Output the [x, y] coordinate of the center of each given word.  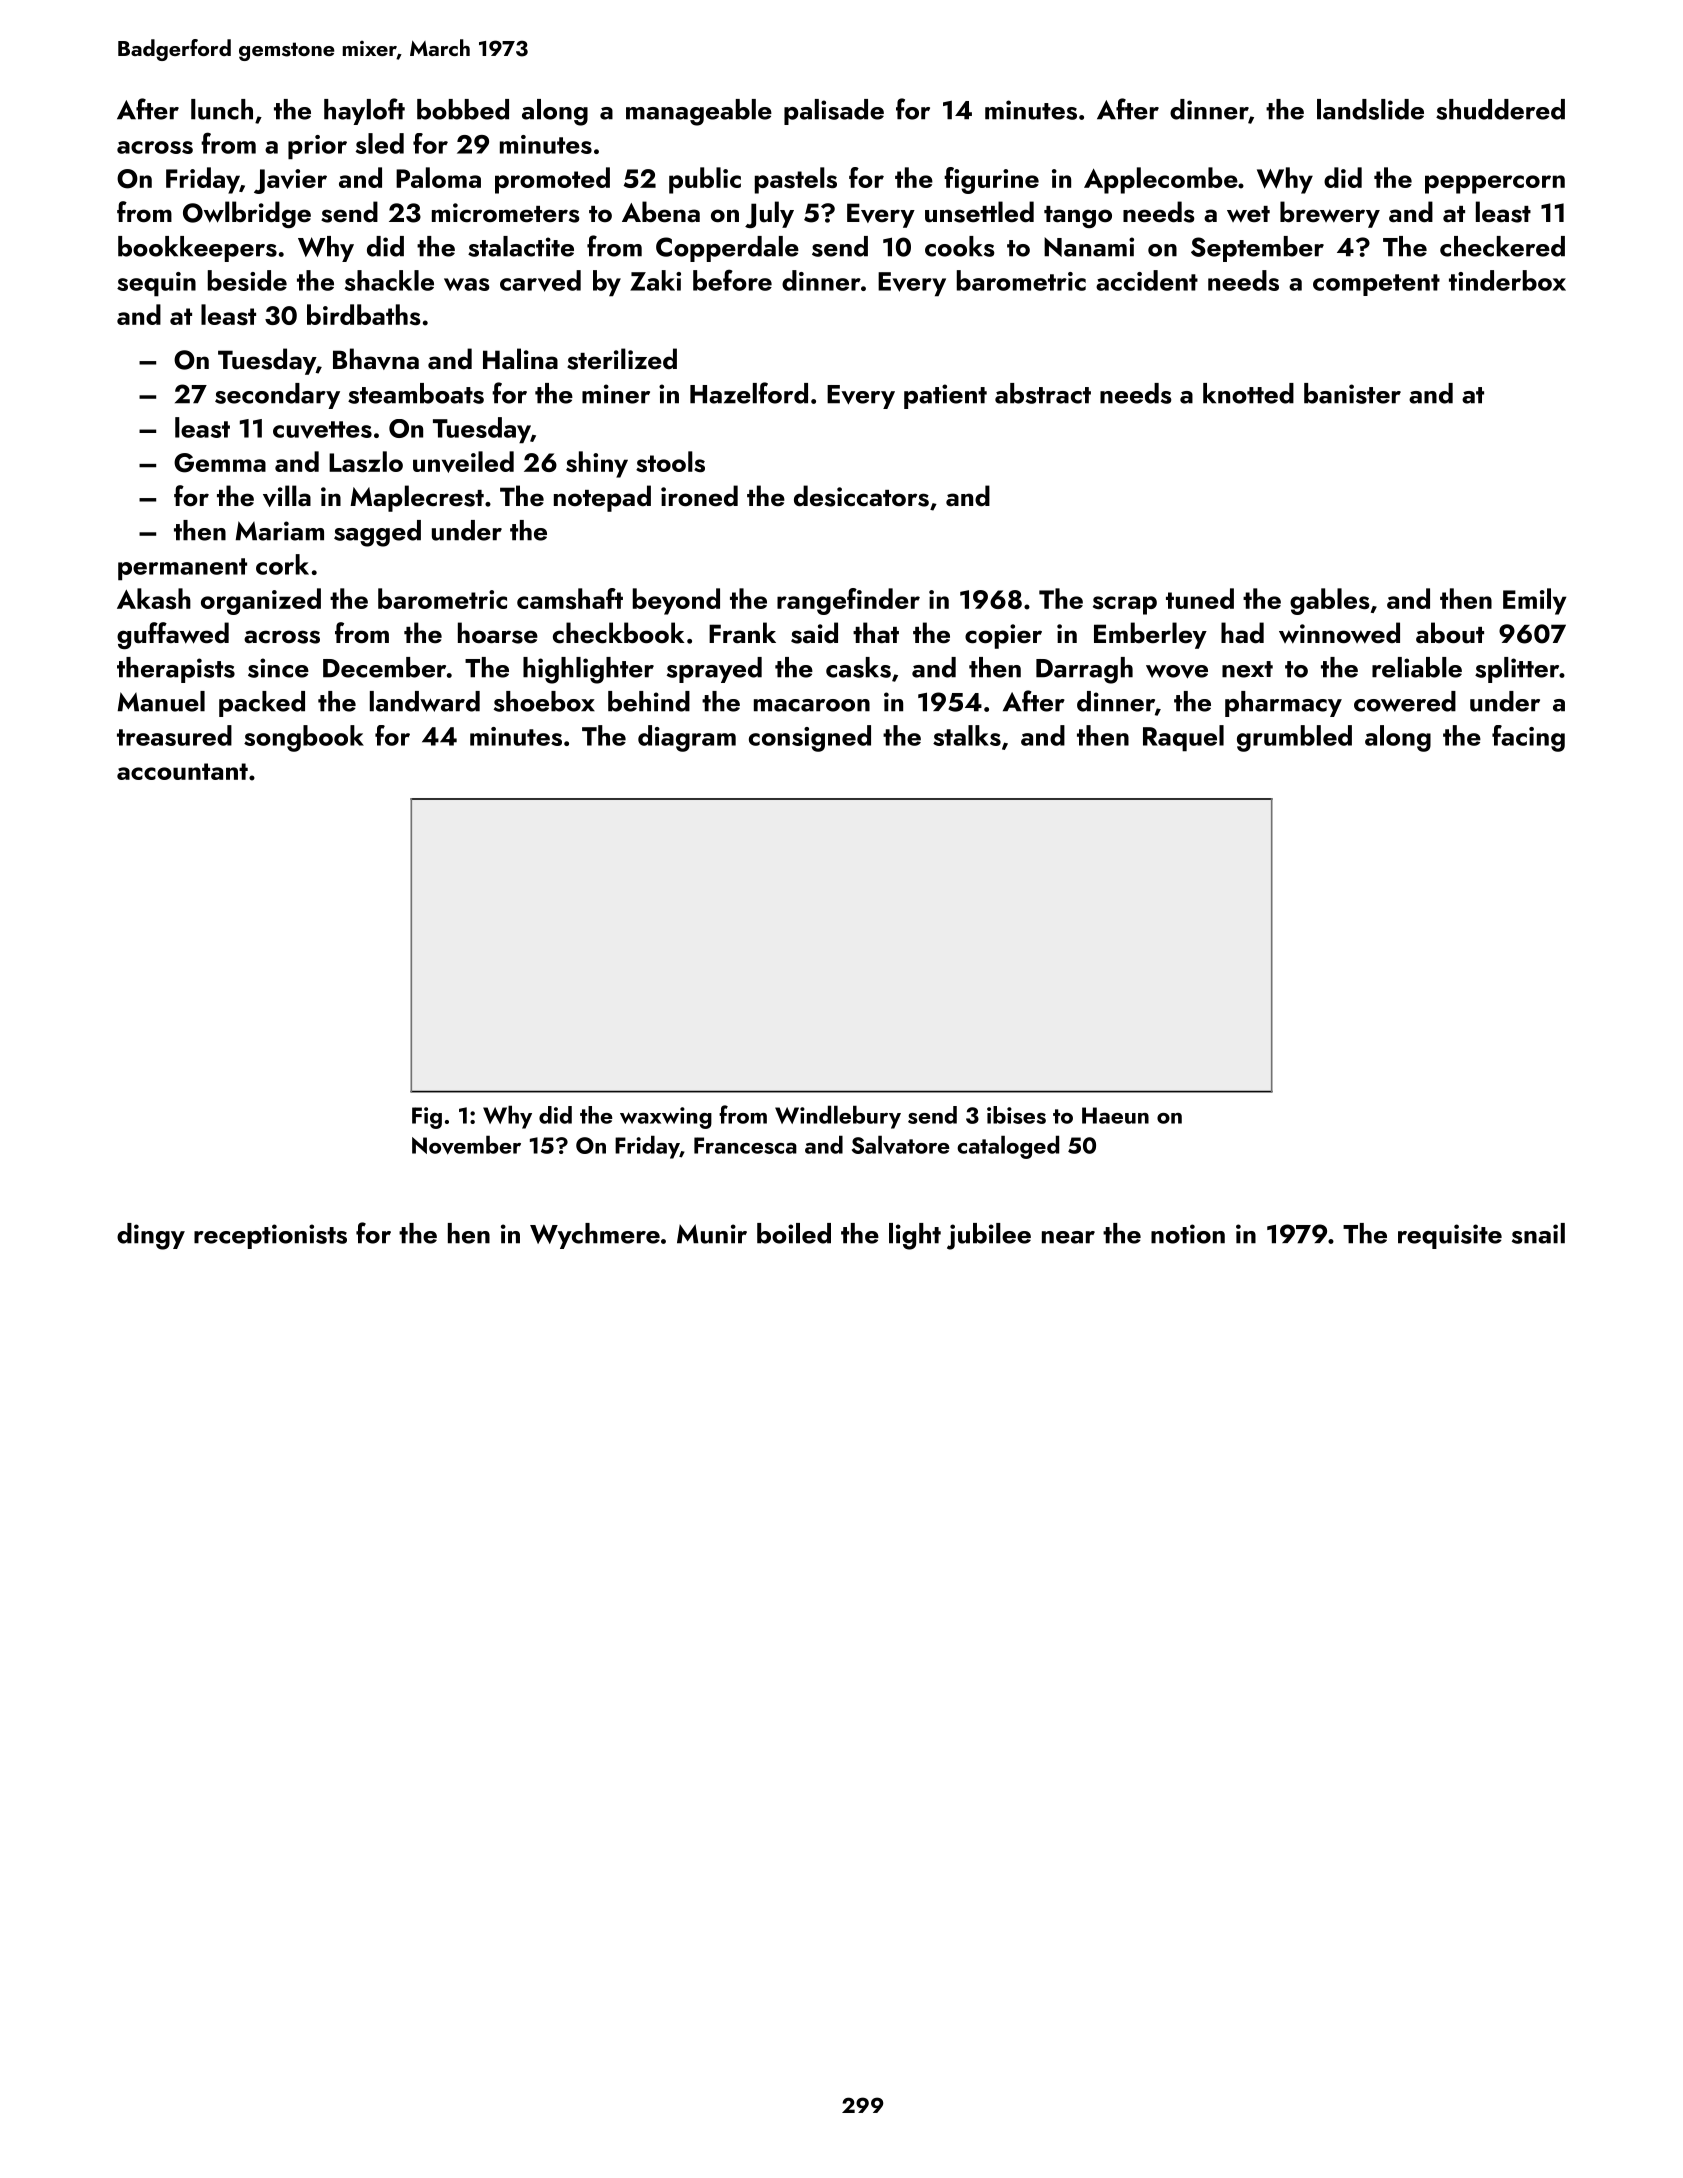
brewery [1330, 214]
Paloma [438, 177]
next [1247, 669]
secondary [277, 396]
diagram [687, 738]
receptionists [270, 1236]
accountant [182, 771]
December [384, 667]
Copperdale [727, 249]
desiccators [861, 496]
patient [945, 396]
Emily [1535, 601]
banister [1352, 393]
